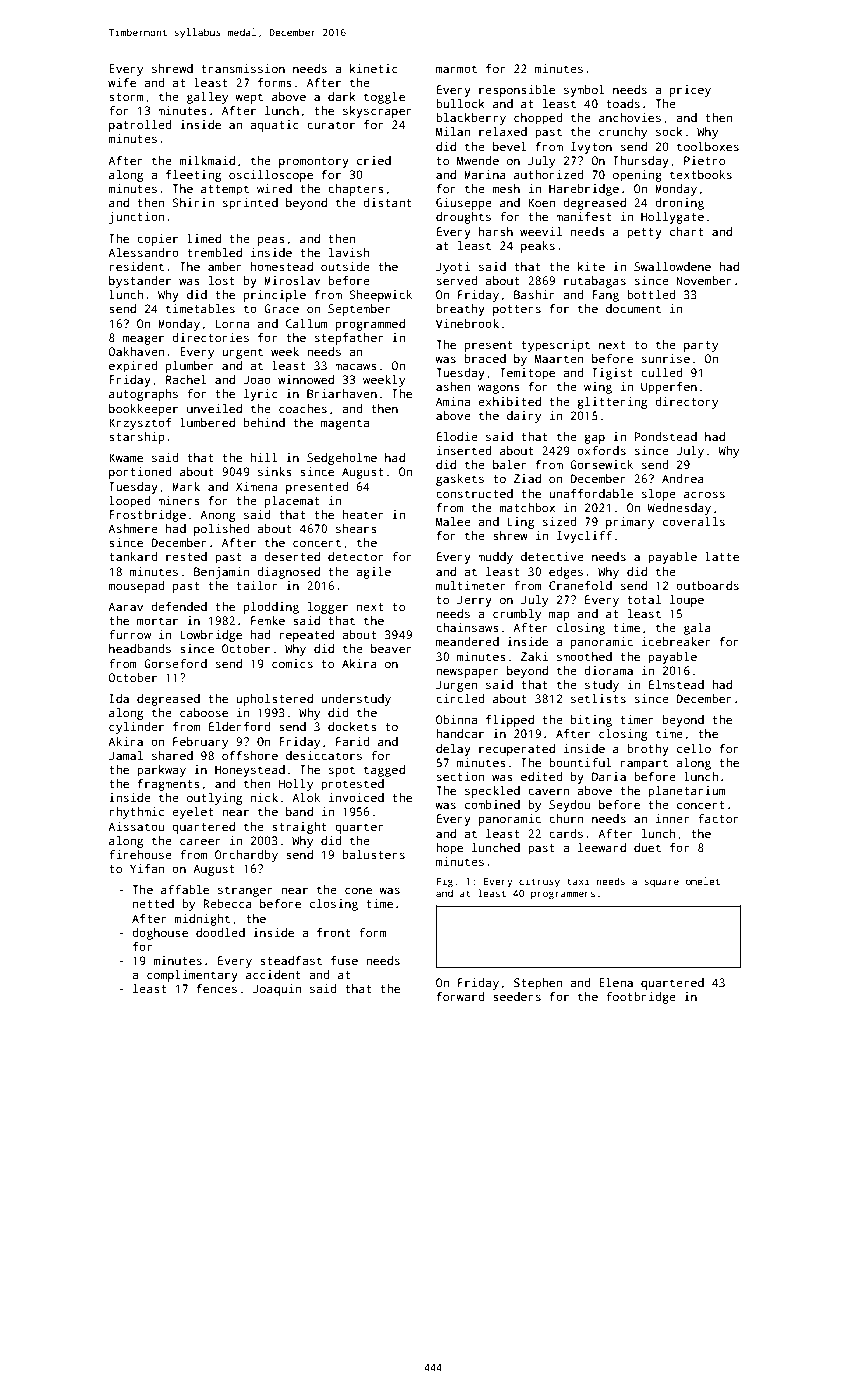  Describe the element at coordinates (374, 68) in the page. I see `kinetic` at that location.
